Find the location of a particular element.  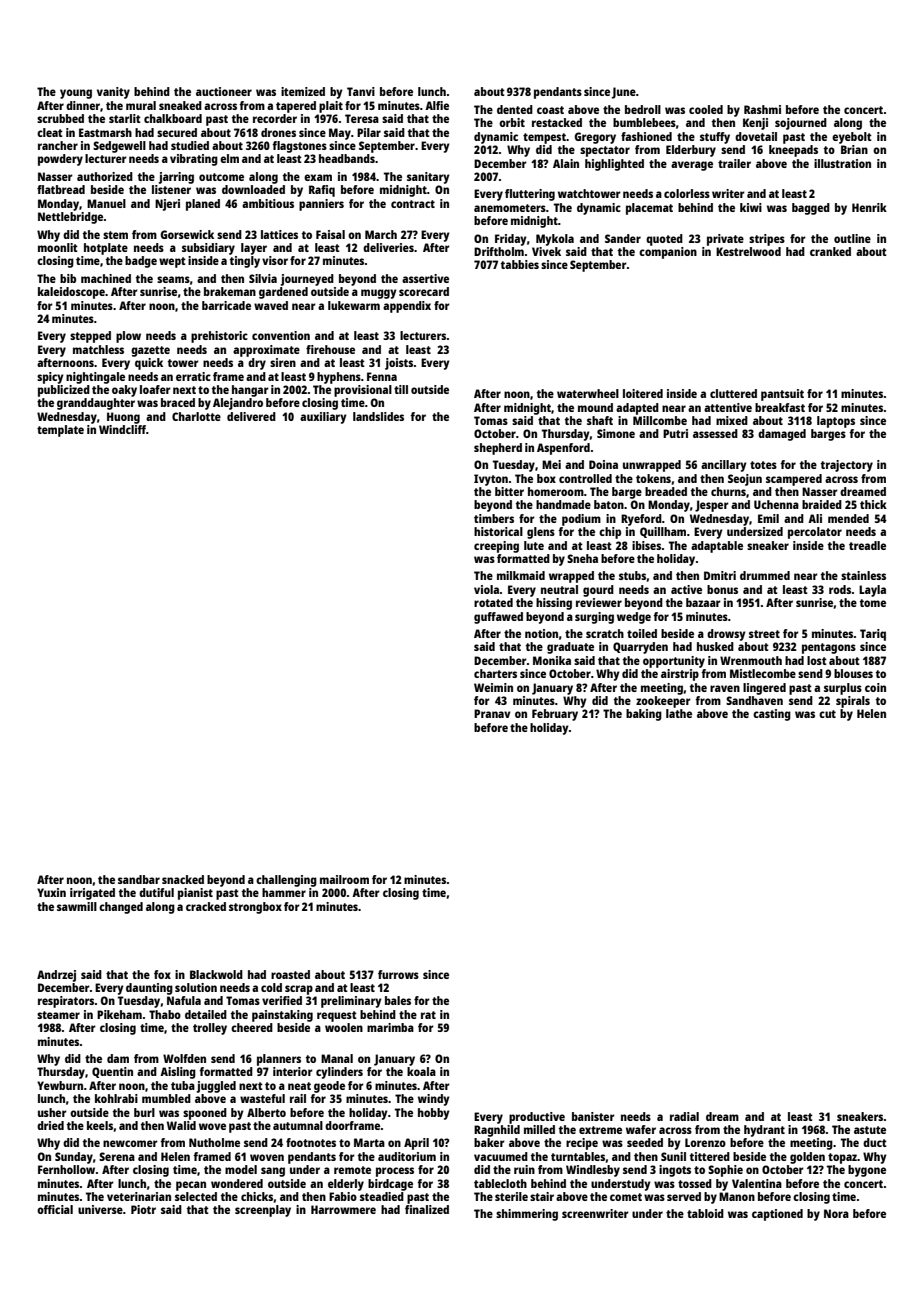

sandbar is located at coordinates (139, 879).
